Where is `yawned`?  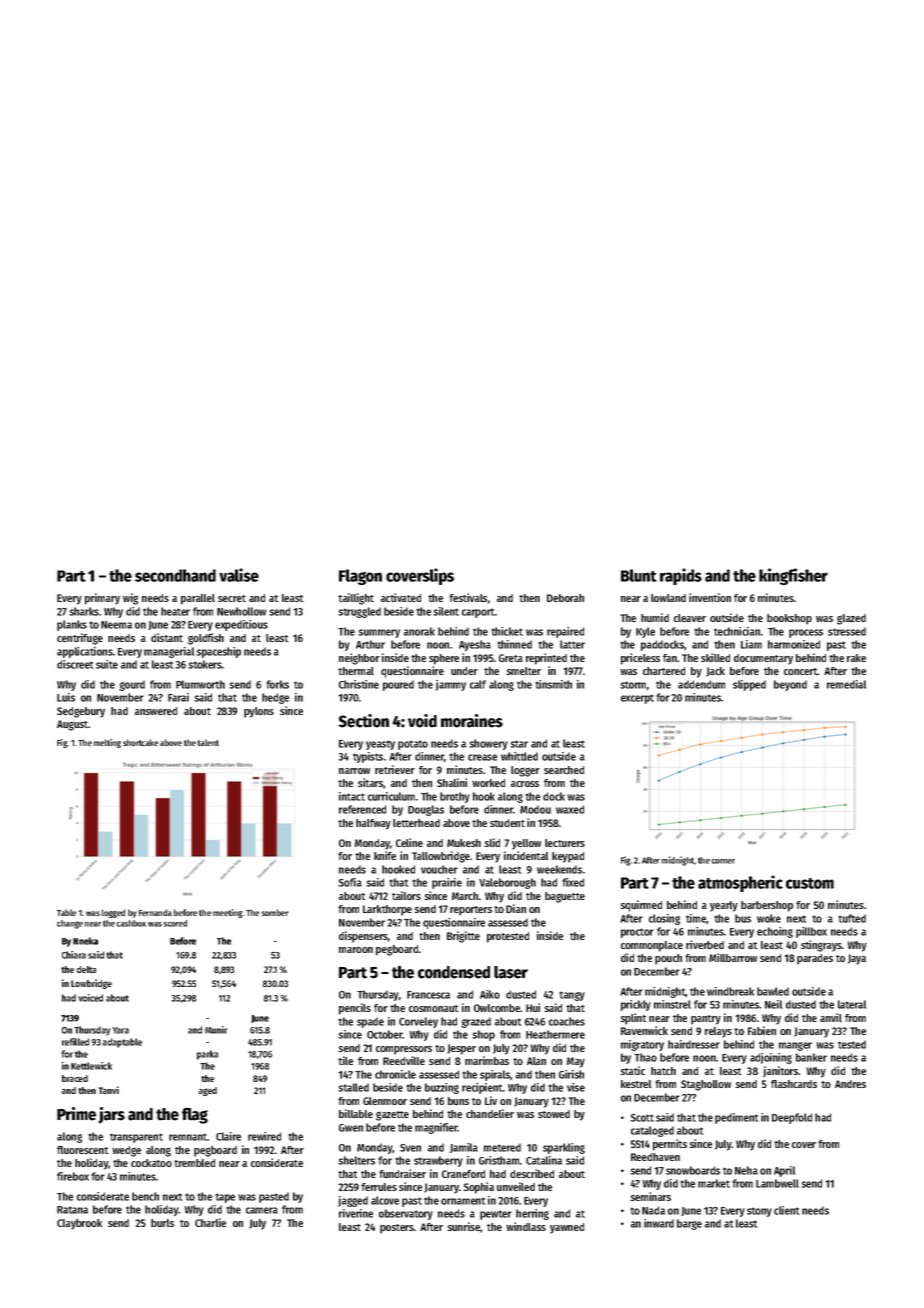 yawned is located at coordinates (567, 1228).
